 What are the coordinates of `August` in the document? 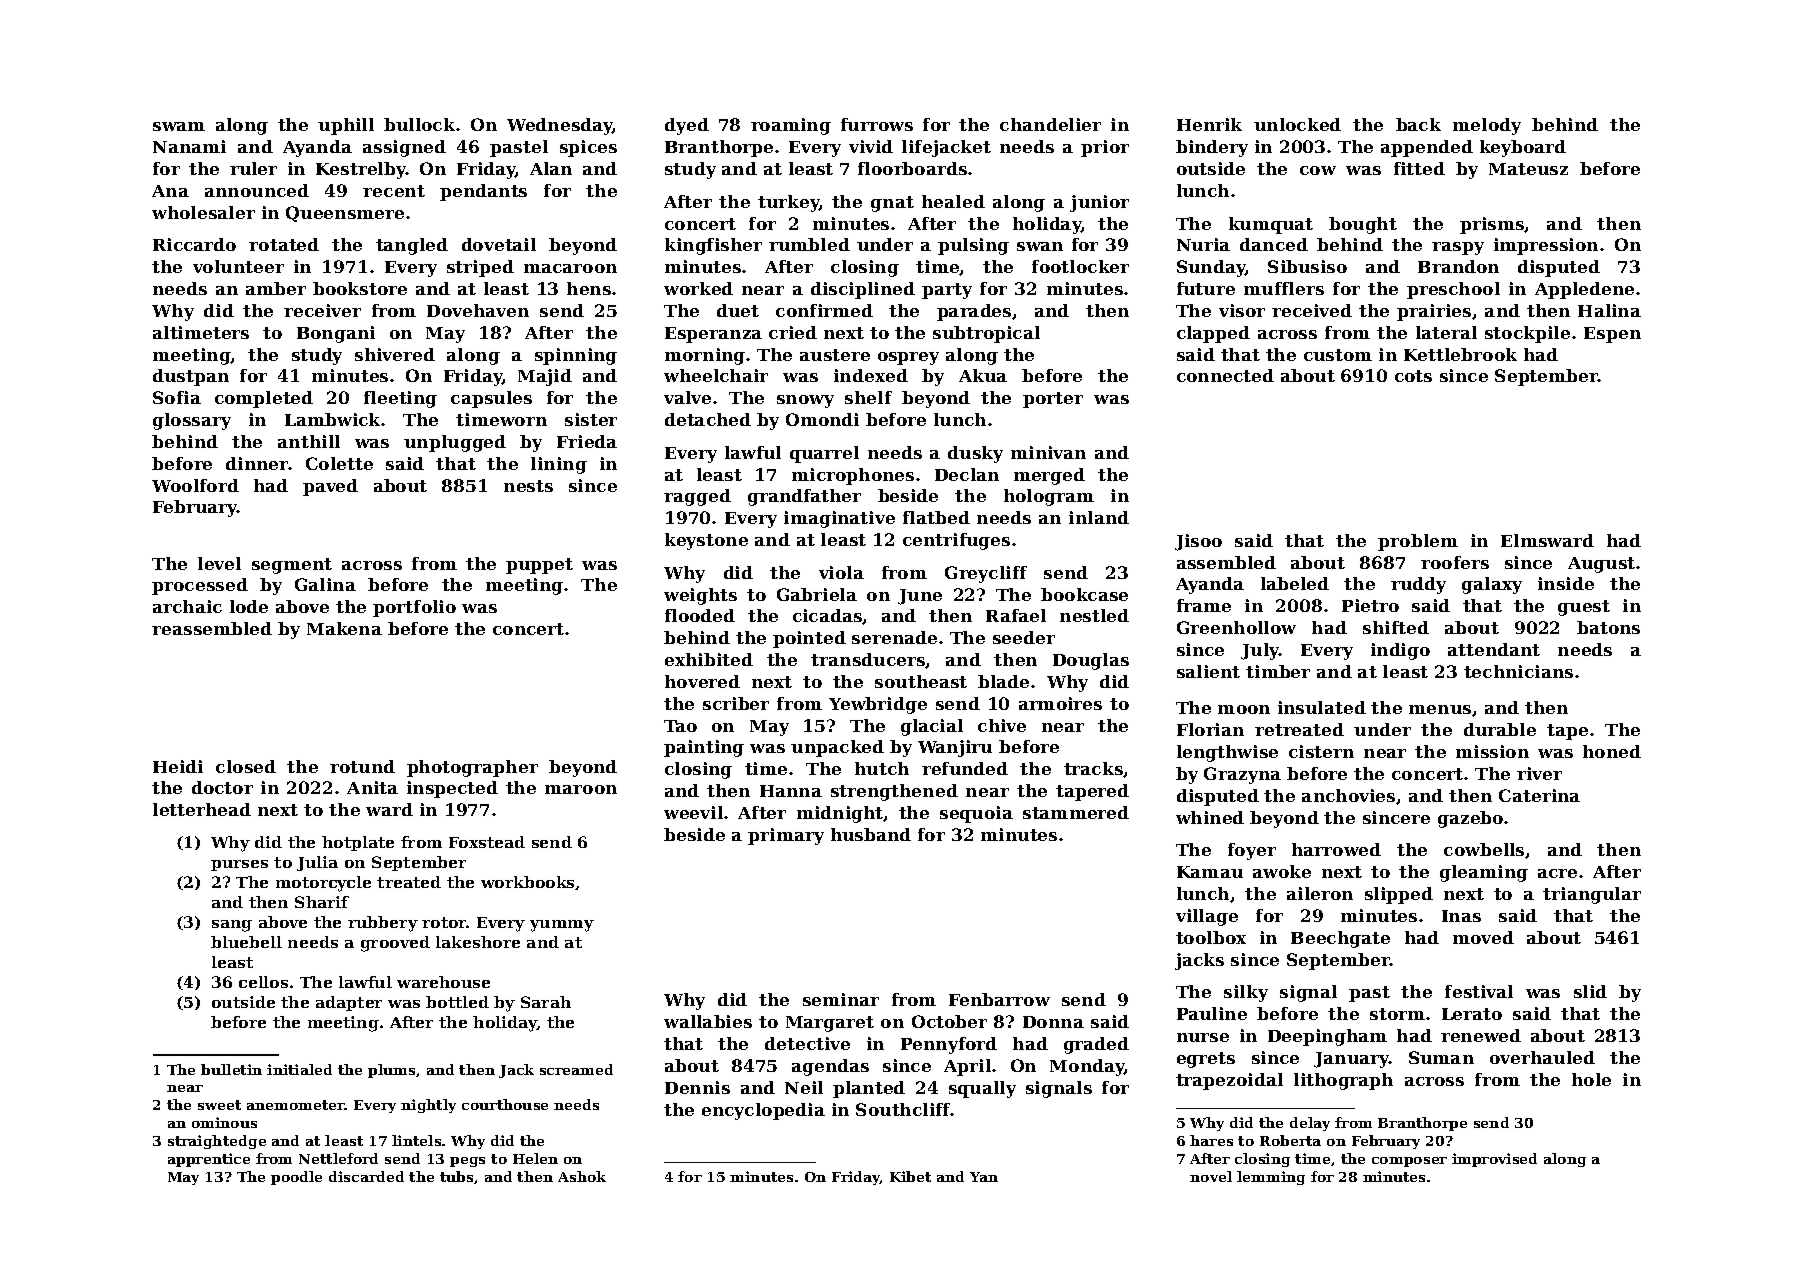 It's located at (1601, 565).
